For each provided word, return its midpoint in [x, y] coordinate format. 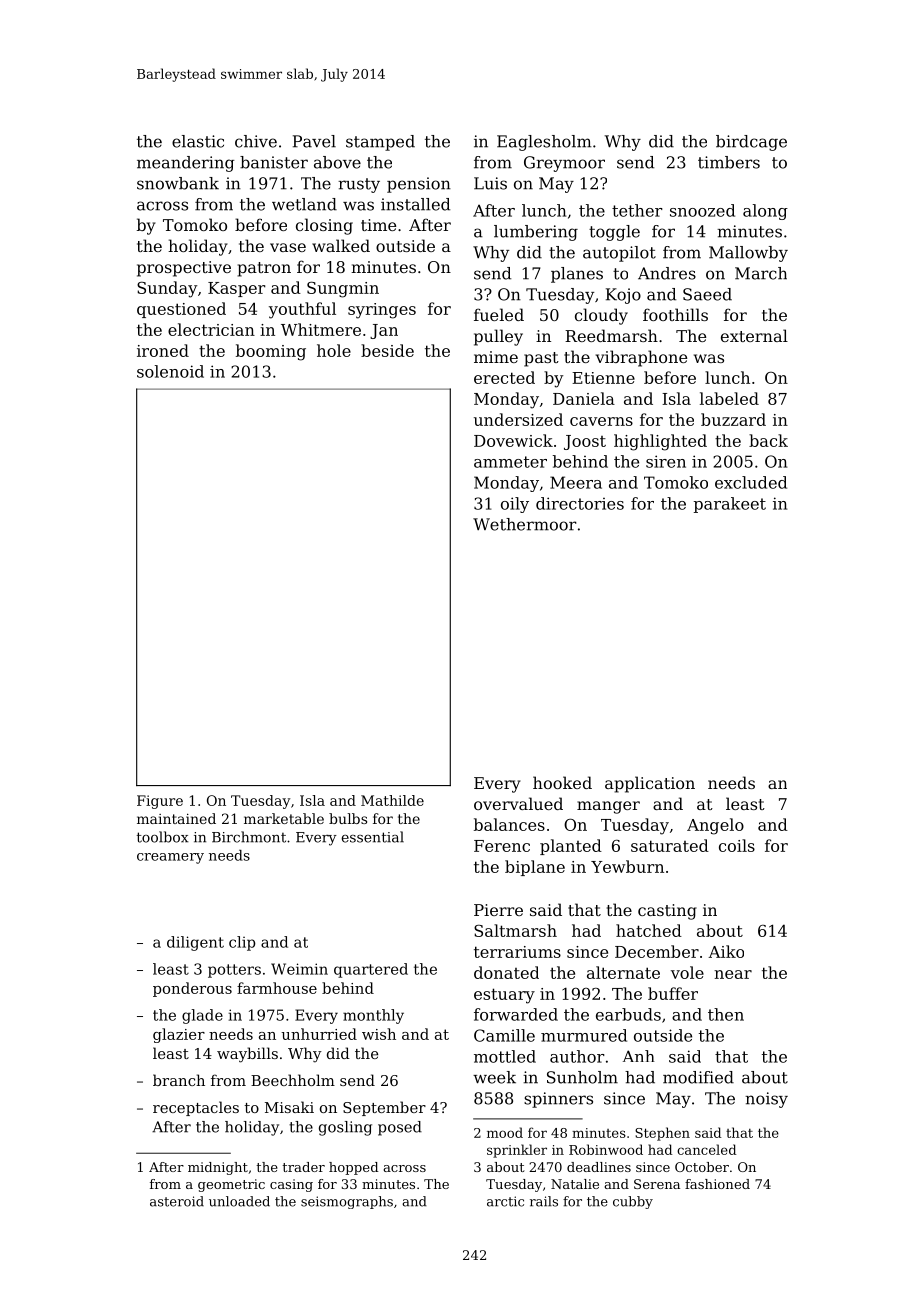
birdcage [751, 143]
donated [506, 972]
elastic [198, 141]
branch [179, 1080]
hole [334, 350]
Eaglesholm [544, 143]
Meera [576, 482]
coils [737, 845]
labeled [729, 398]
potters [234, 971]
